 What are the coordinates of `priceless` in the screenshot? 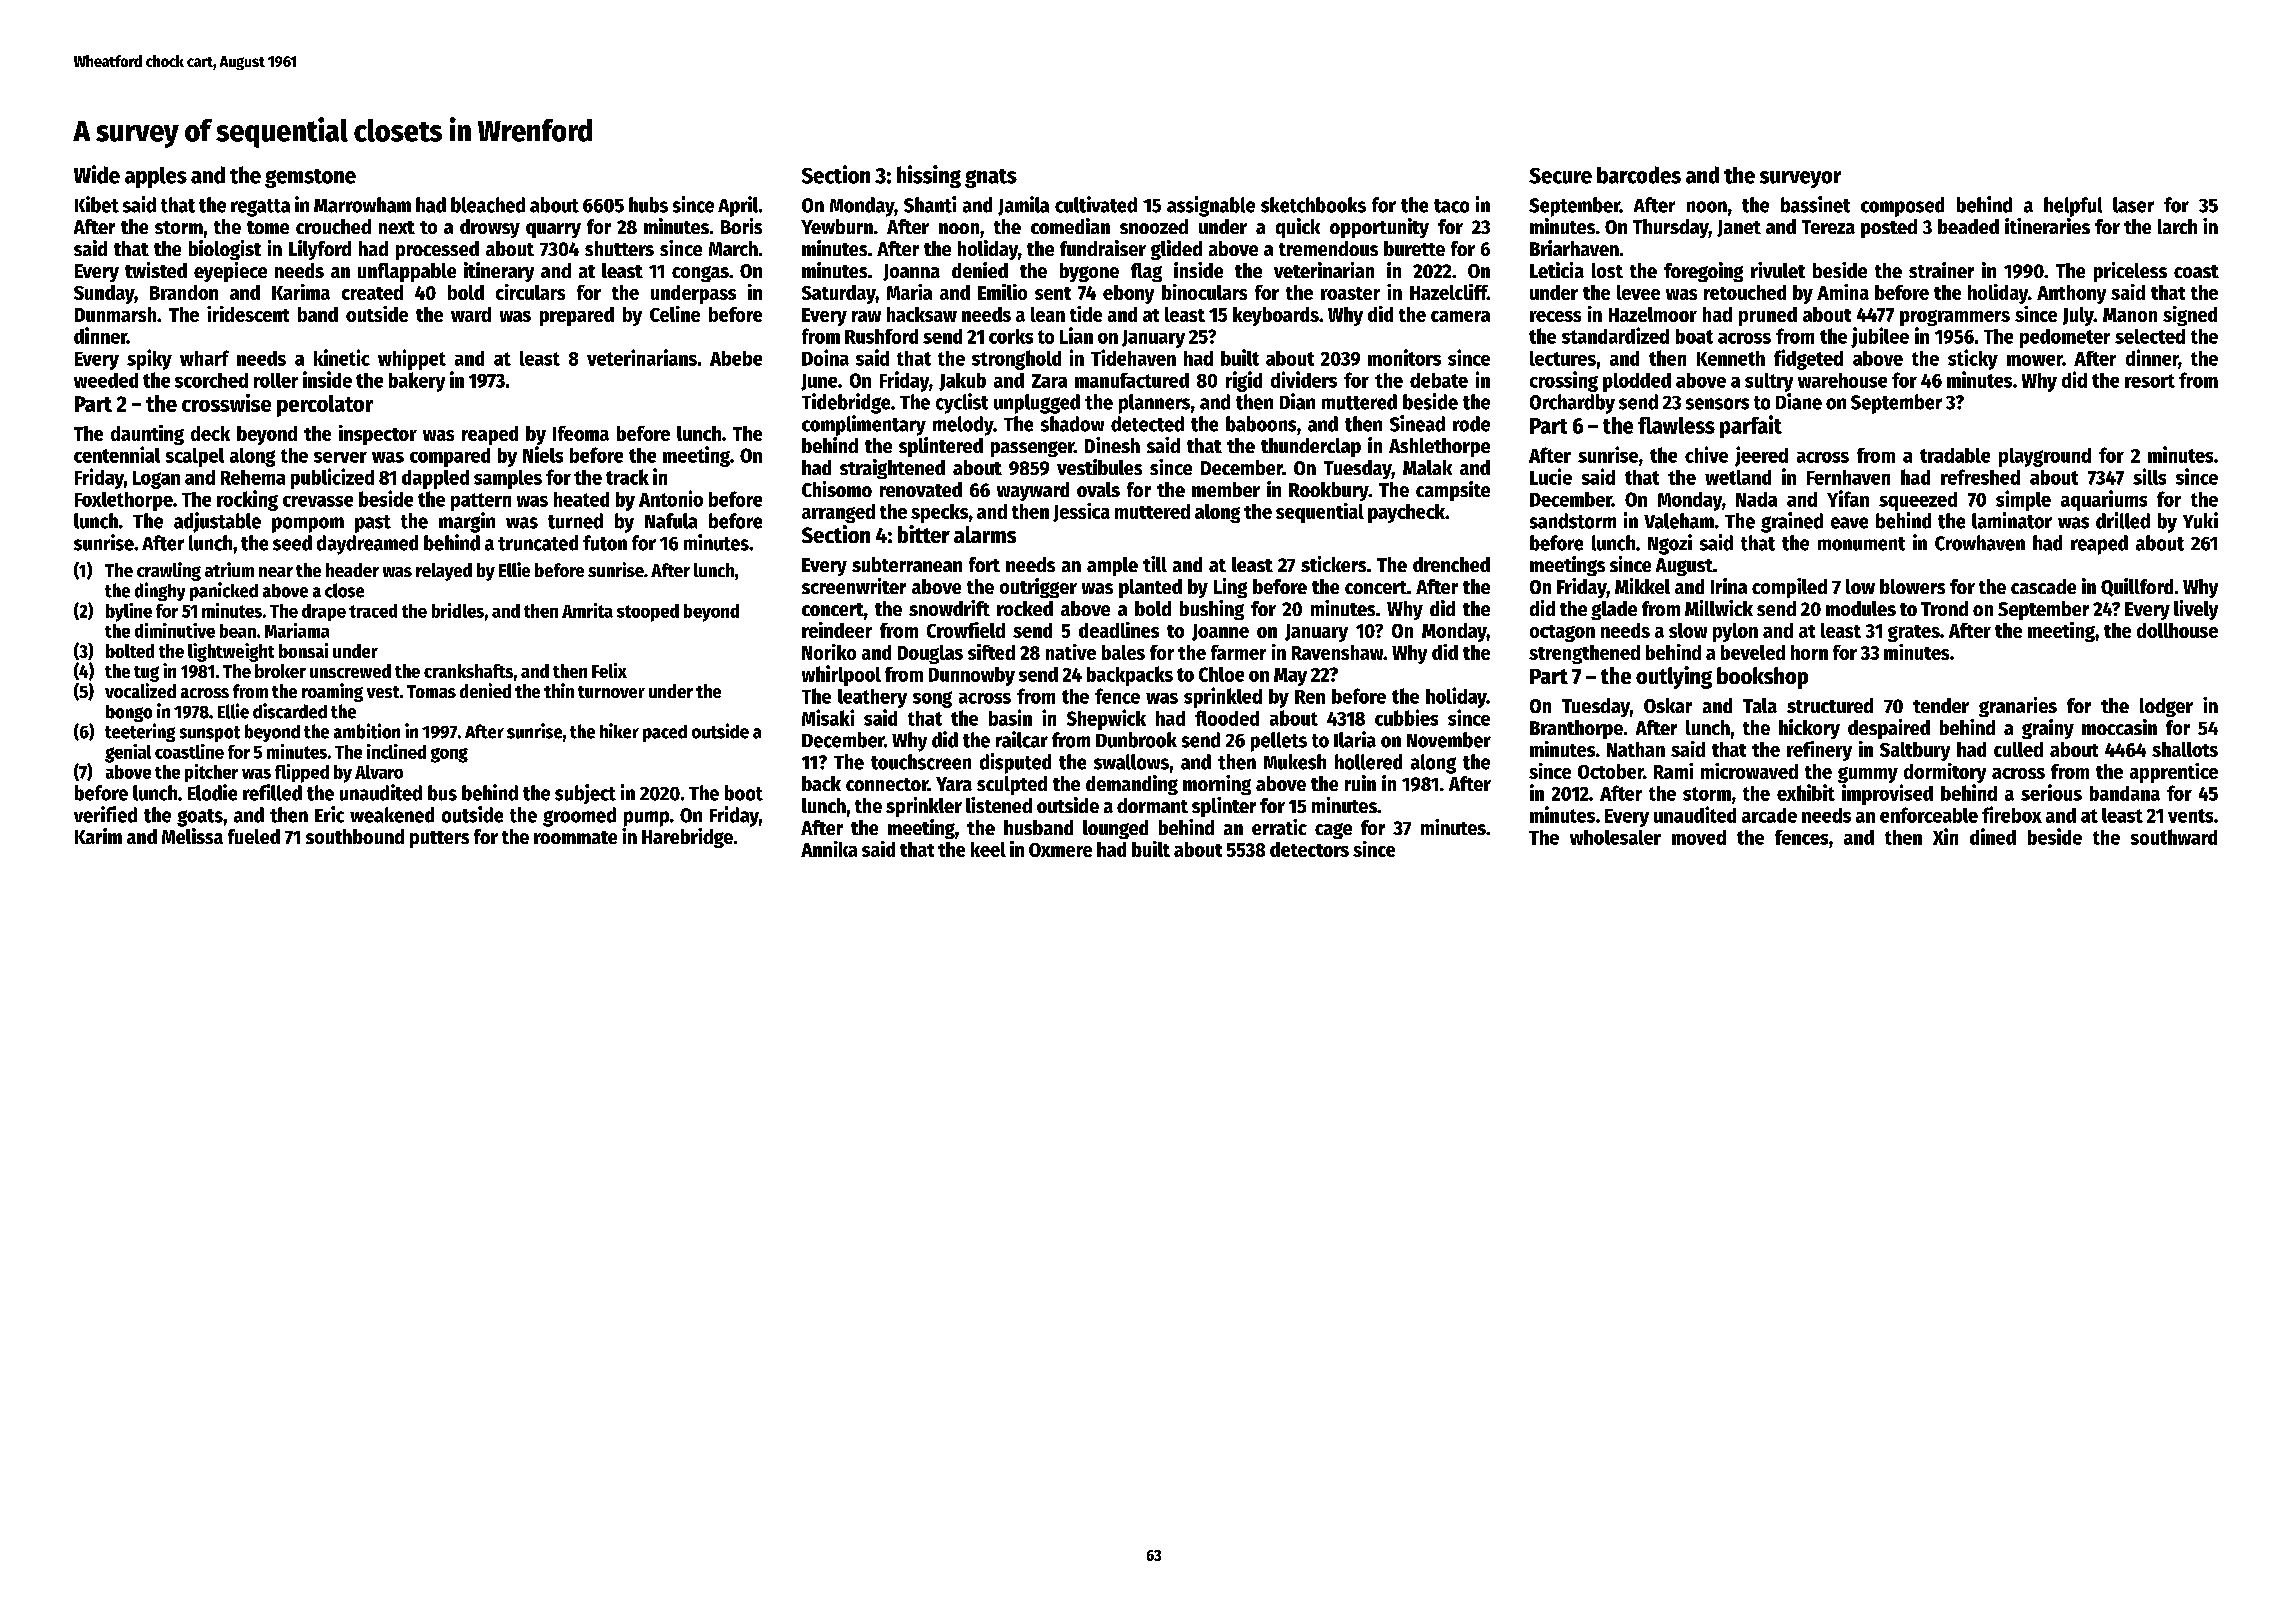 It's located at (2130, 272).
